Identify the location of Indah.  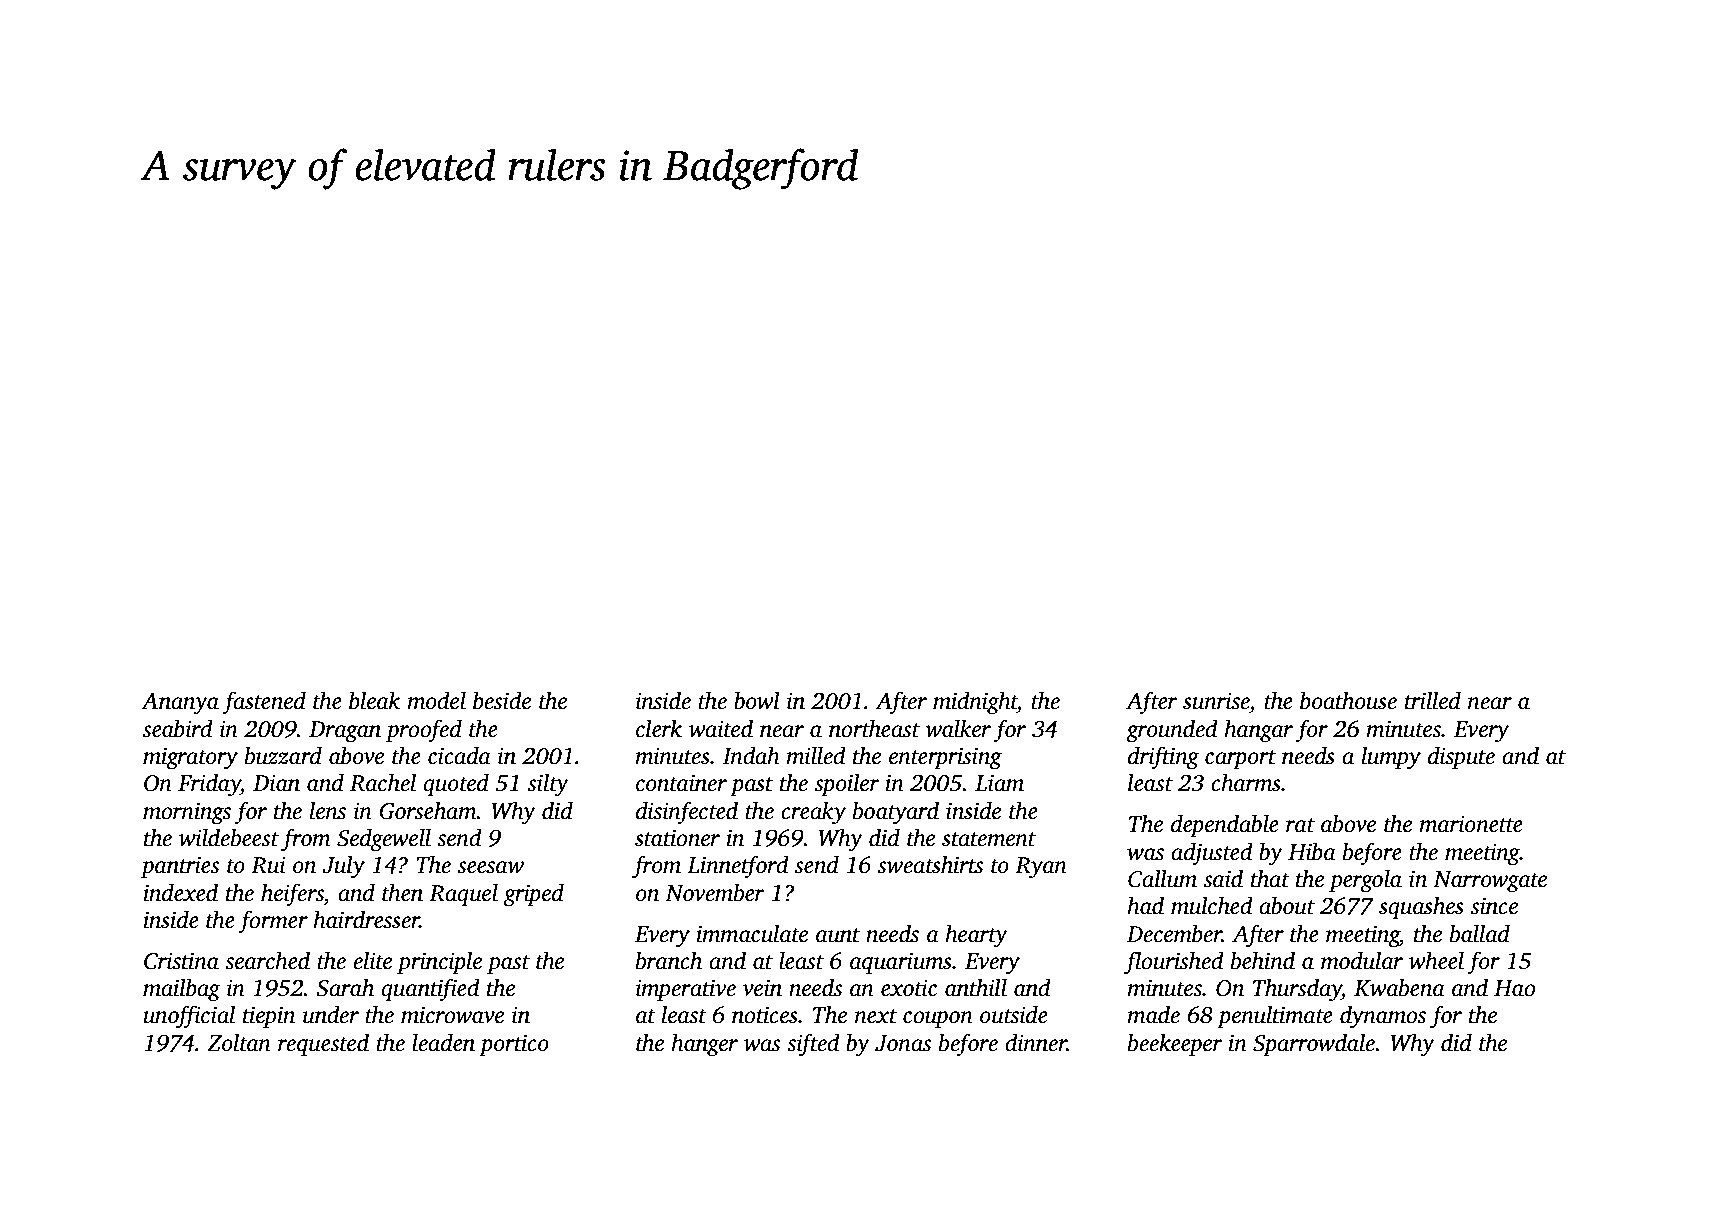
(751, 755).
